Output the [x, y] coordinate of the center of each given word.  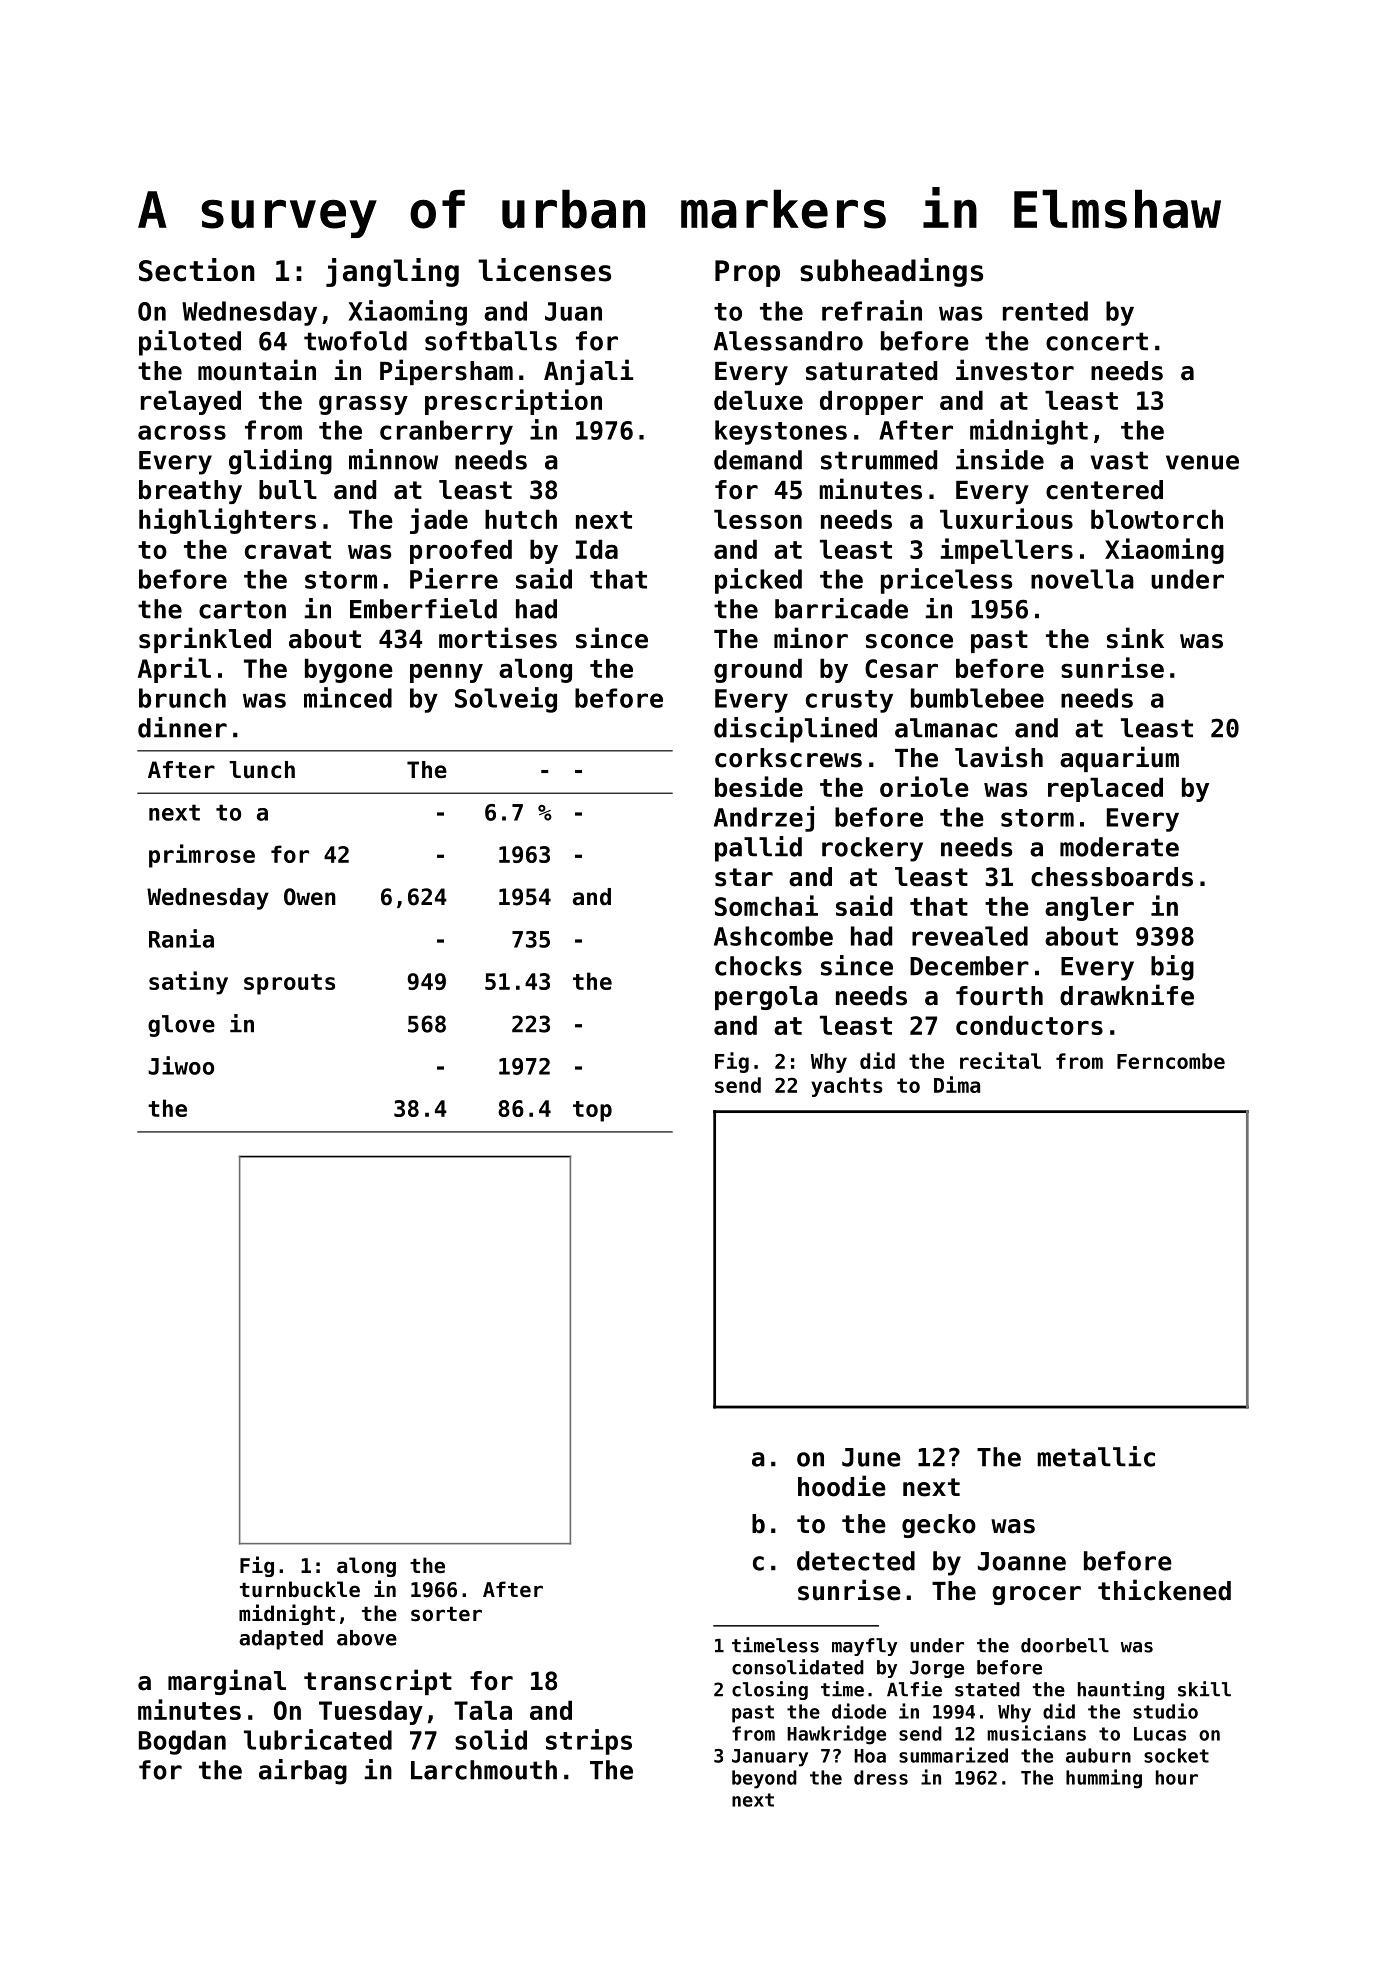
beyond [764, 1779]
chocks [758, 966]
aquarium [1119, 759]
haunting [1121, 1690]
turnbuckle [300, 1589]
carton [242, 609]
